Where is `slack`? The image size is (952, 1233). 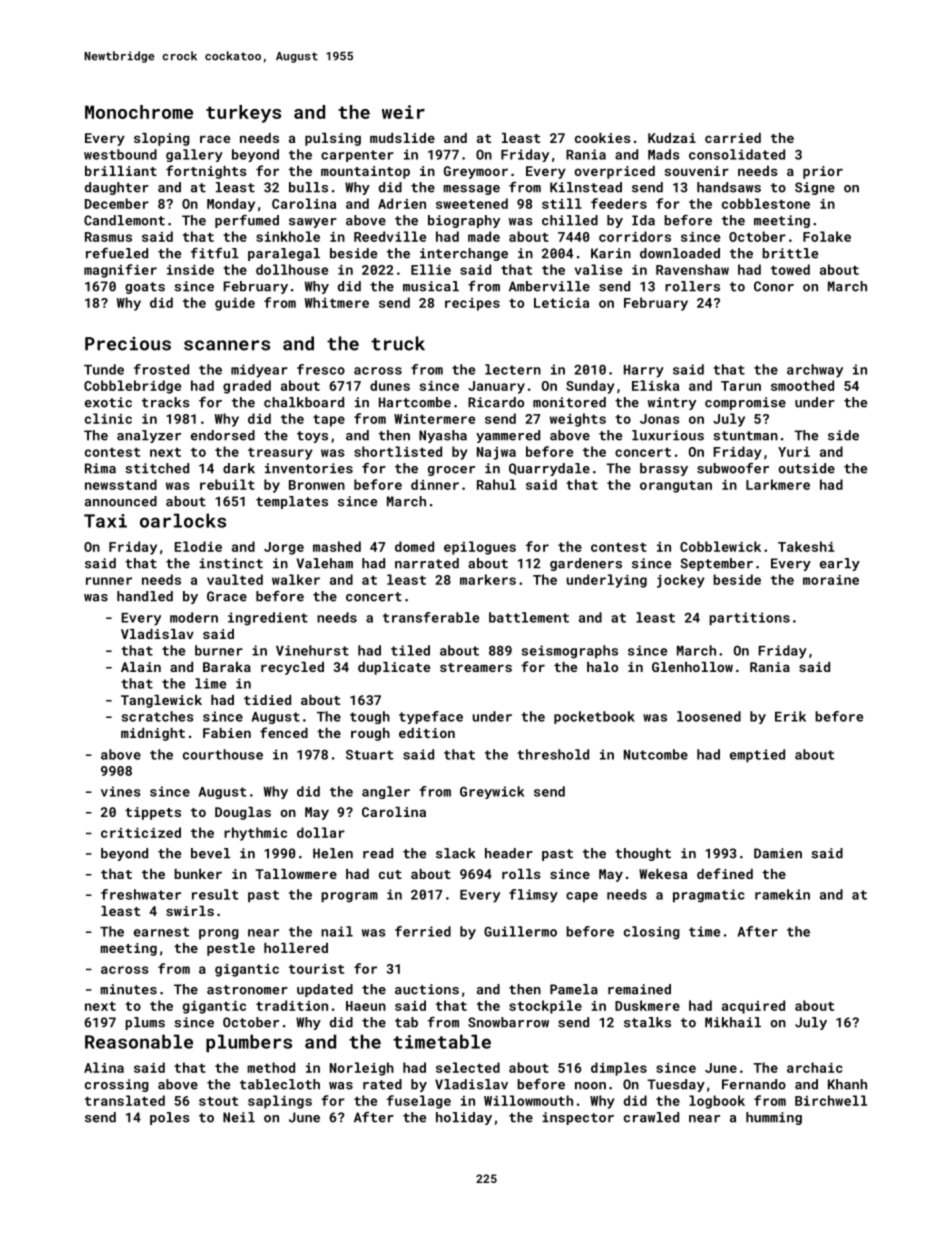 slack is located at coordinates (455, 853).
